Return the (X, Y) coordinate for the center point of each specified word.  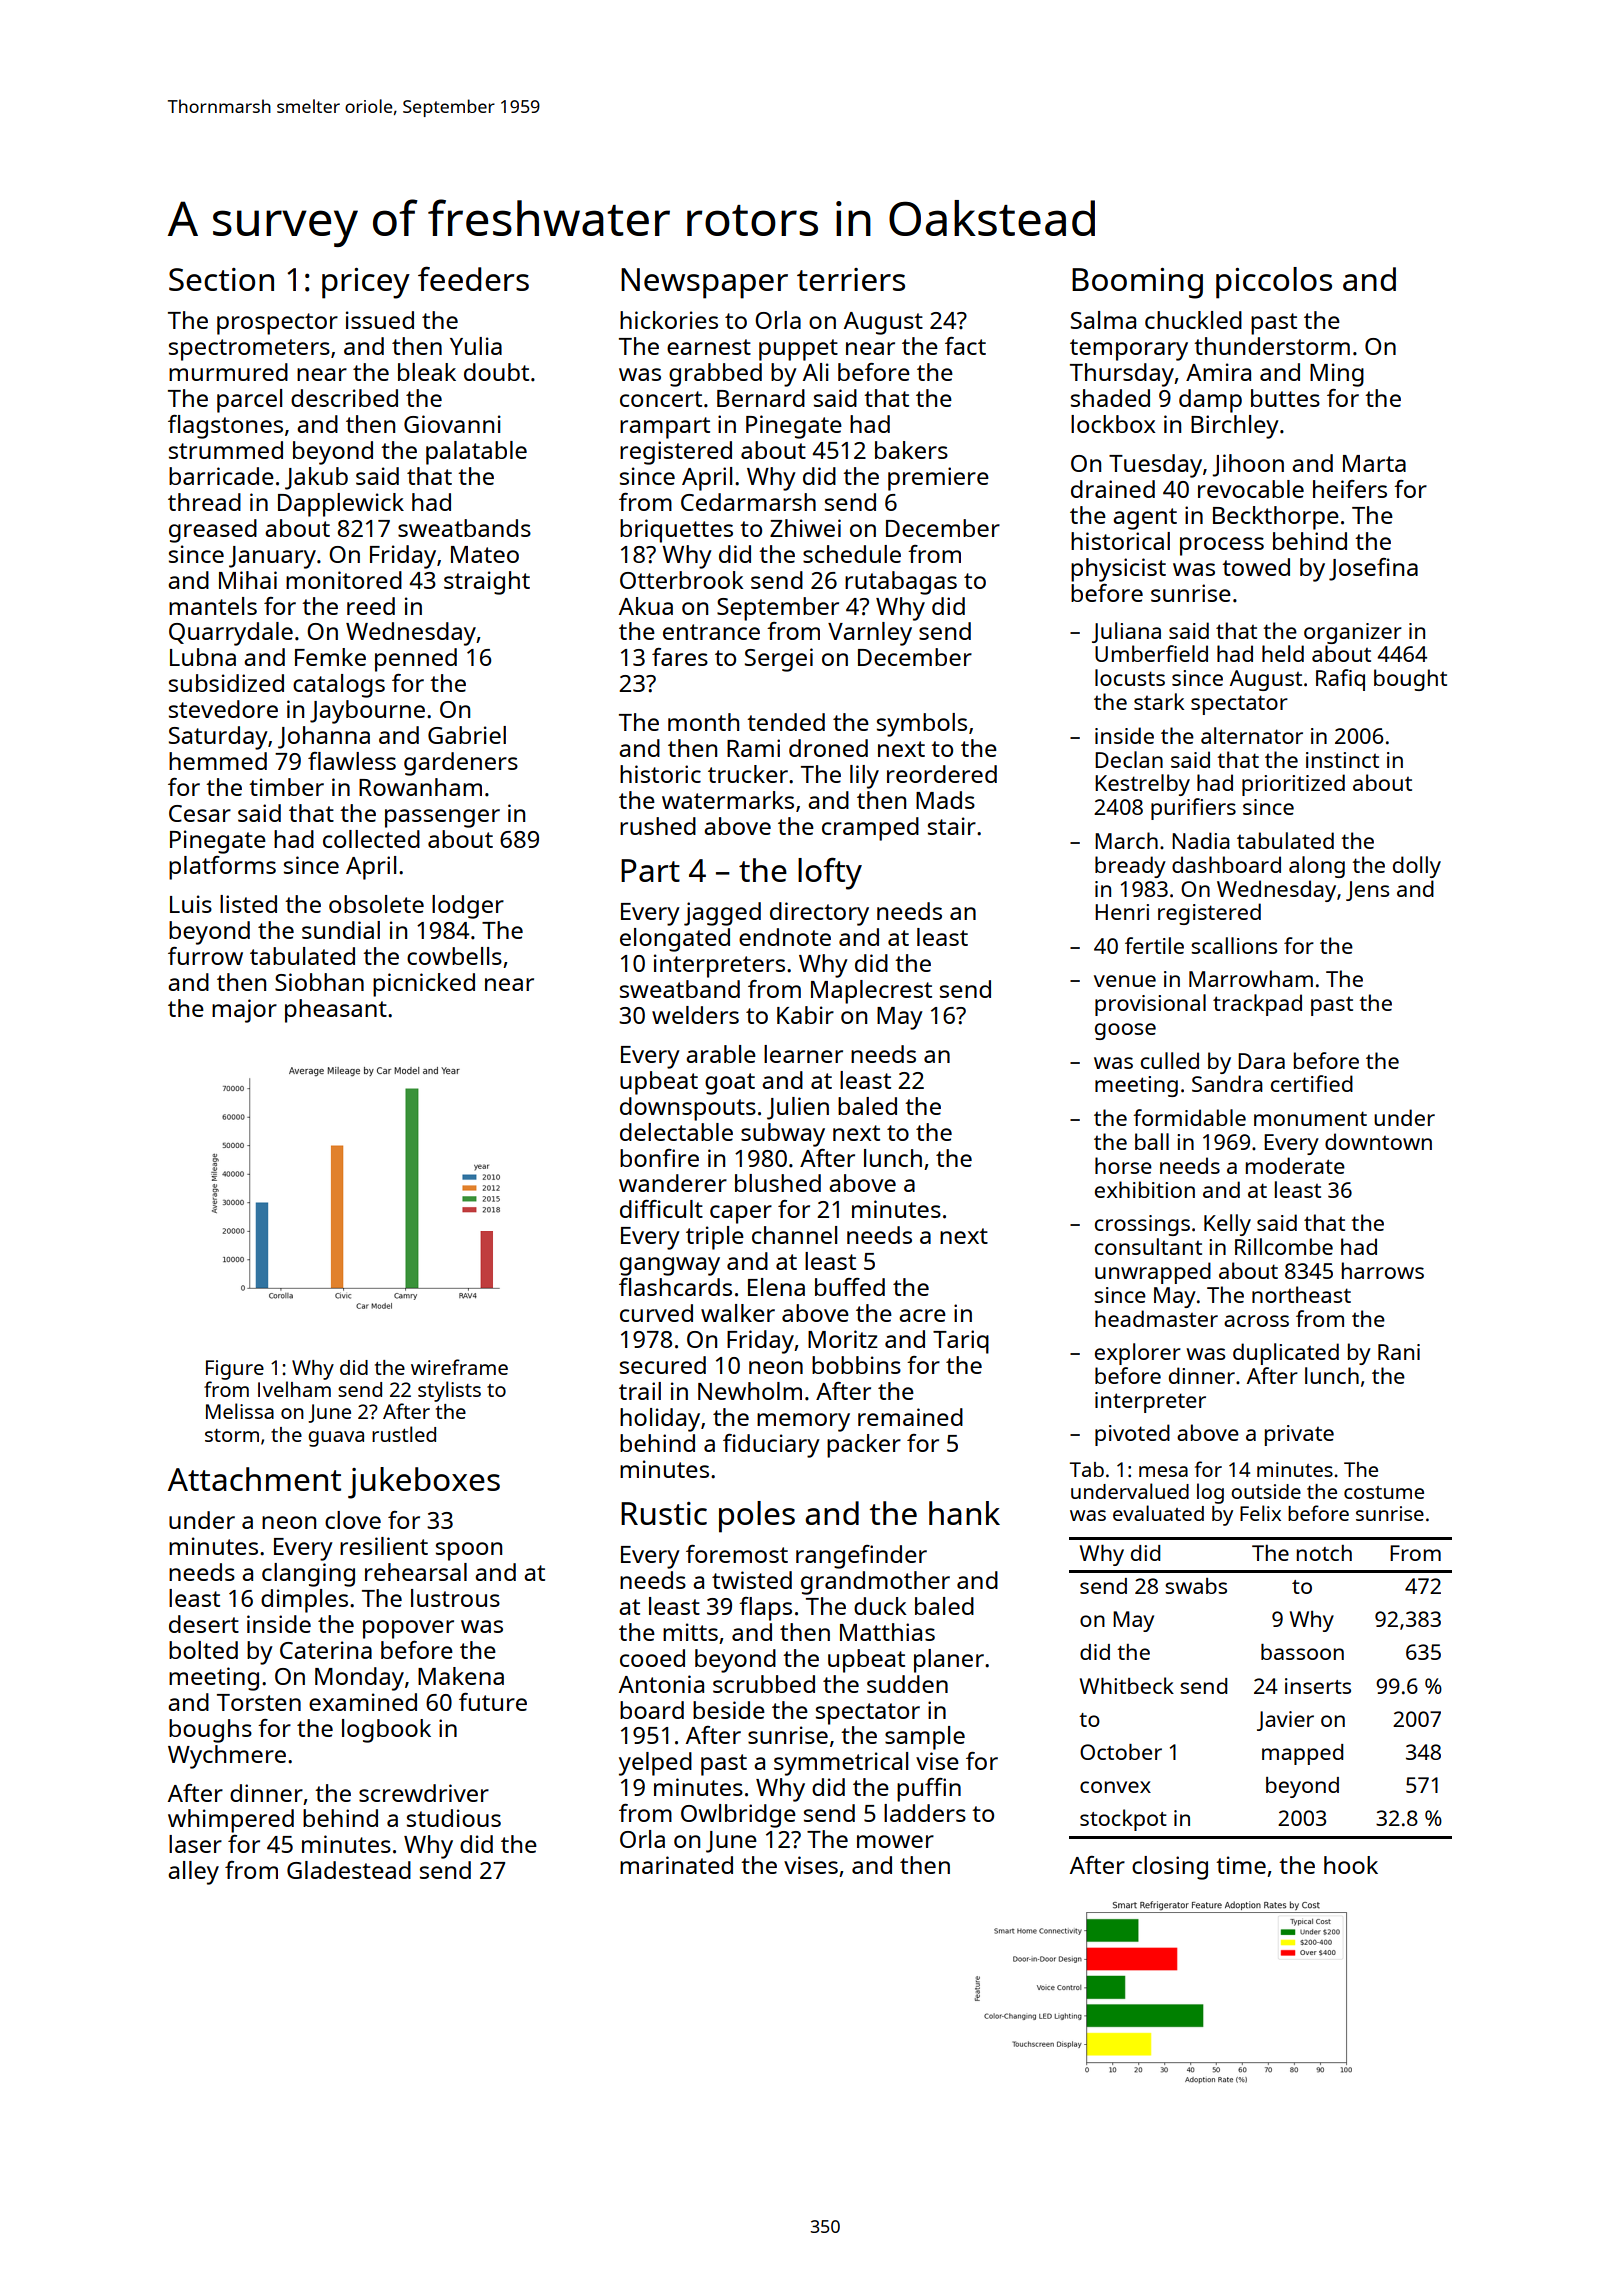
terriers (851, 279)
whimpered (231, 1821)
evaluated (1158, 1513)
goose (1125, 1031)
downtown (1378, 1141)
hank (964, 1513)
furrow (205, 956)
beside (729, 1710)
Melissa (240, 1411)
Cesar (200, 813)
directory (819, 914)
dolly (1417, 867)
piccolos (1274, 283)
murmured (228, 372)
